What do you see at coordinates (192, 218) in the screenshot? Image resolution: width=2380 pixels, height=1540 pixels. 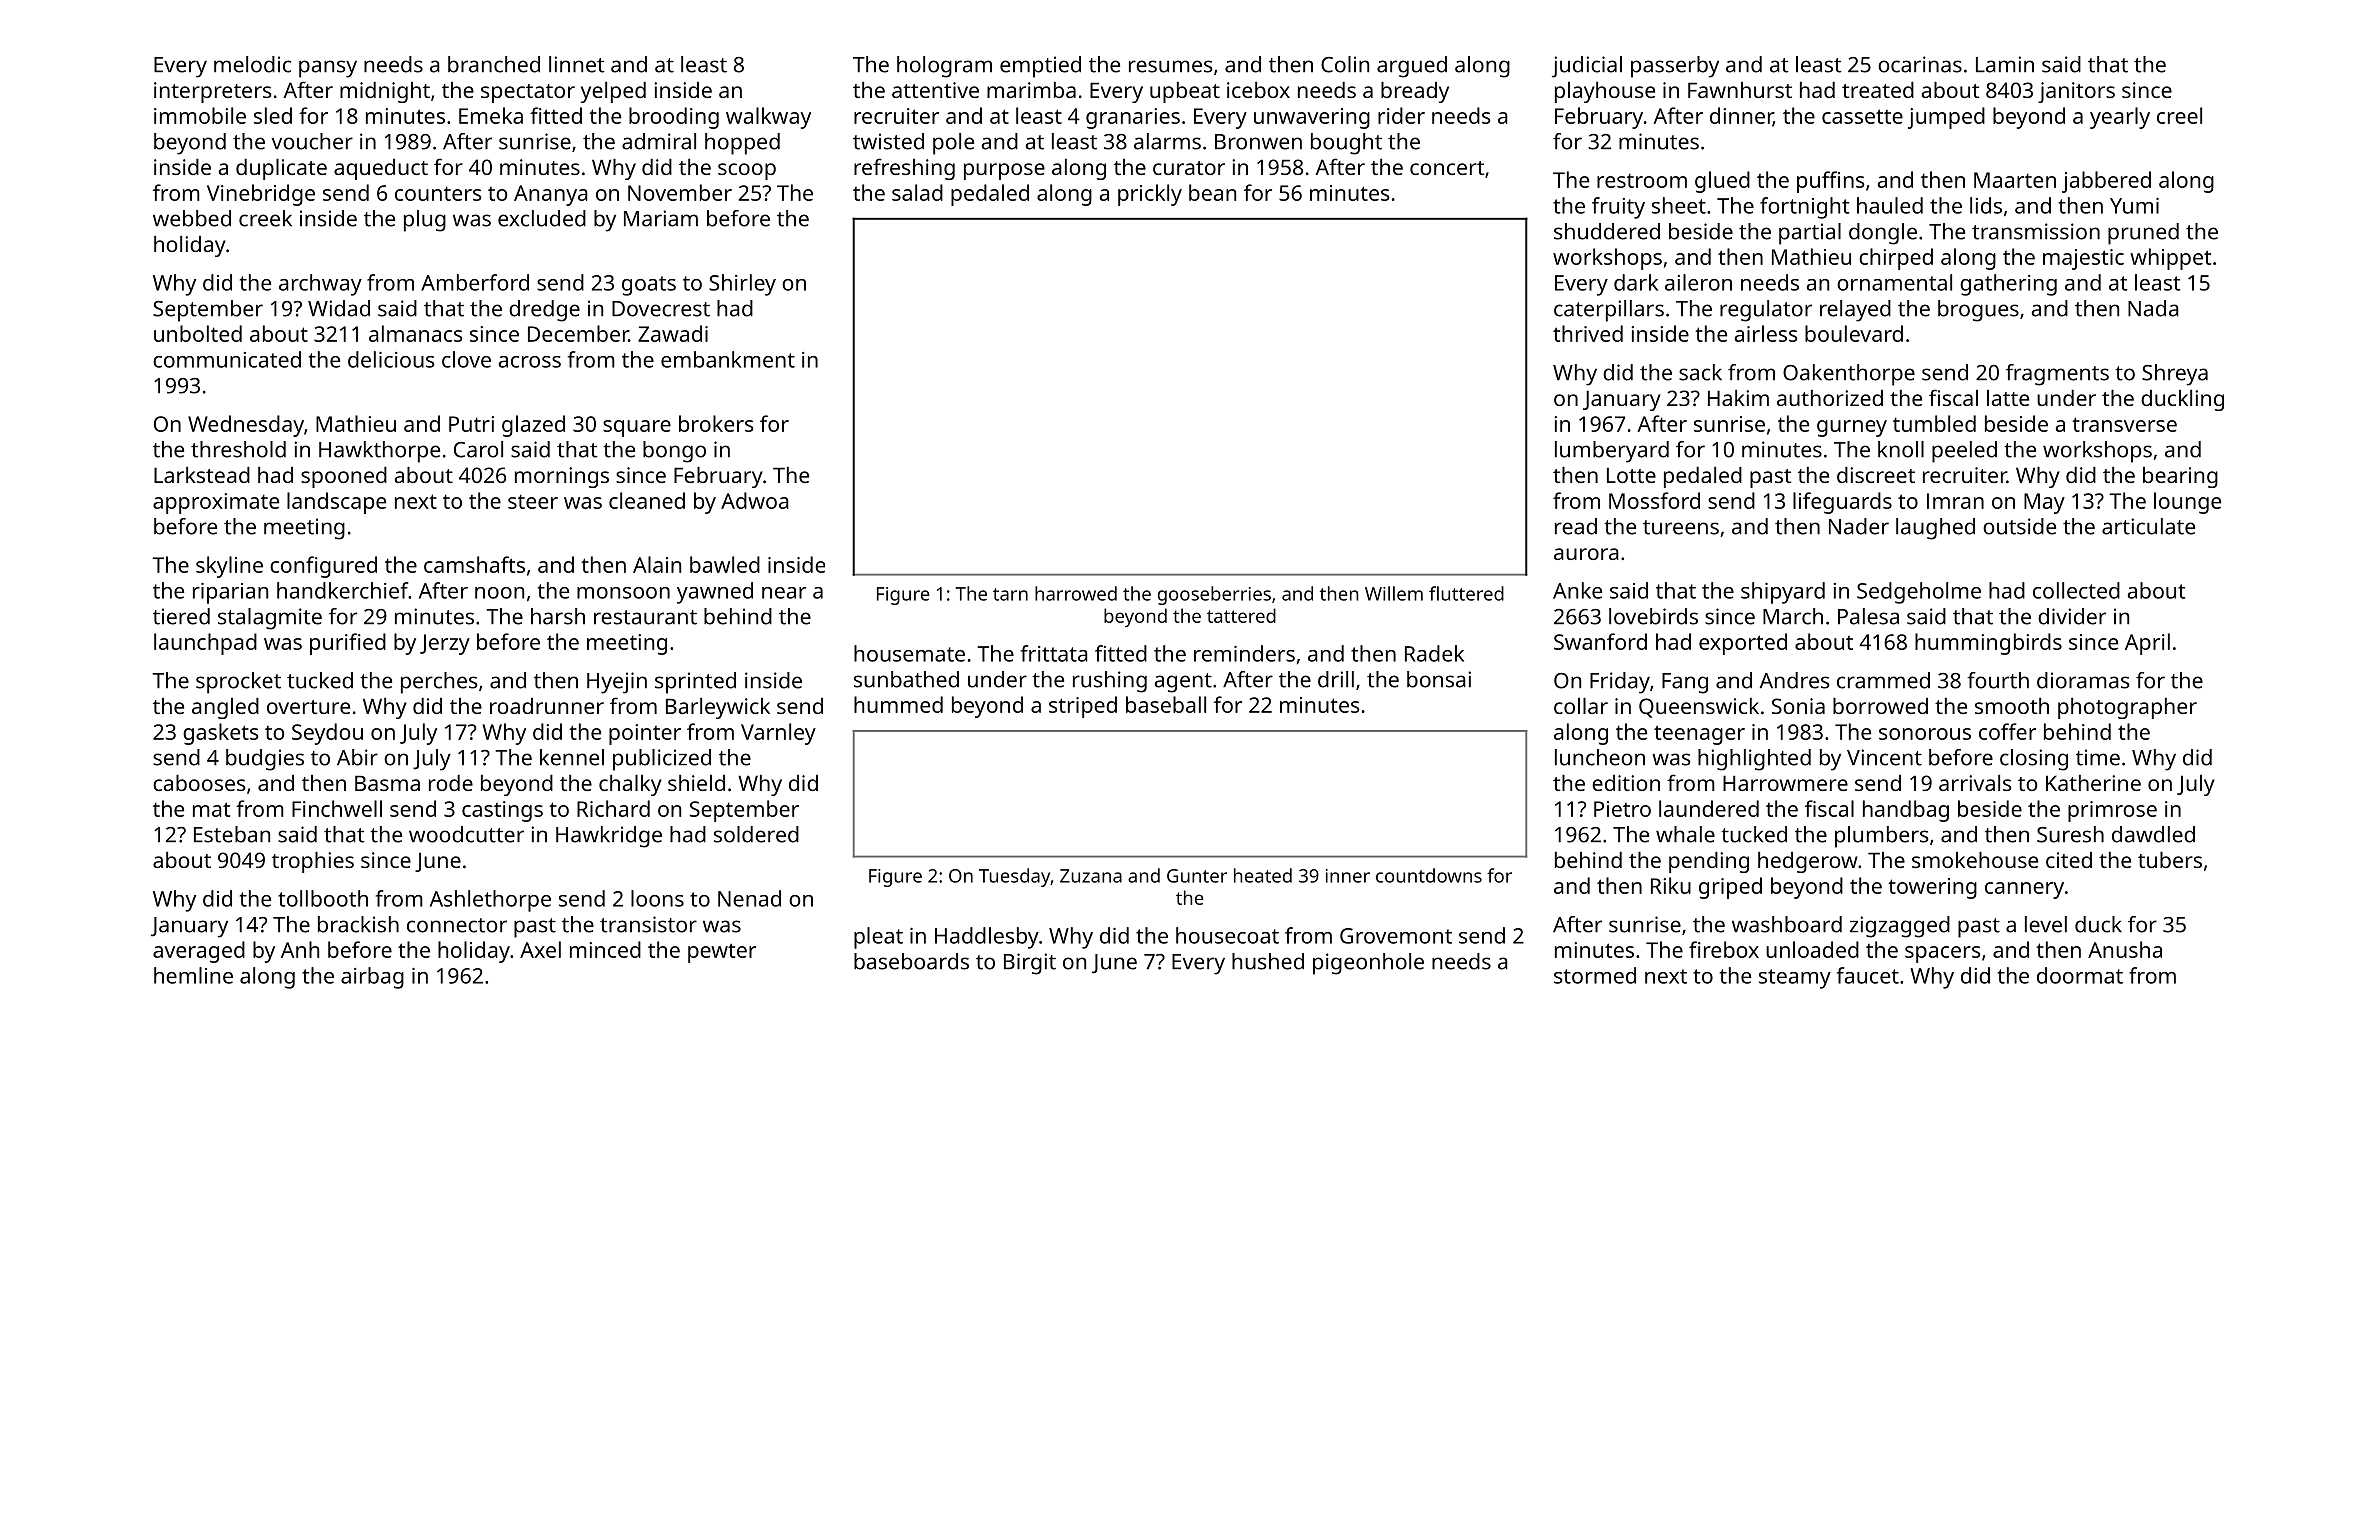 I see `webbed` at bounding box center [192, 218].
